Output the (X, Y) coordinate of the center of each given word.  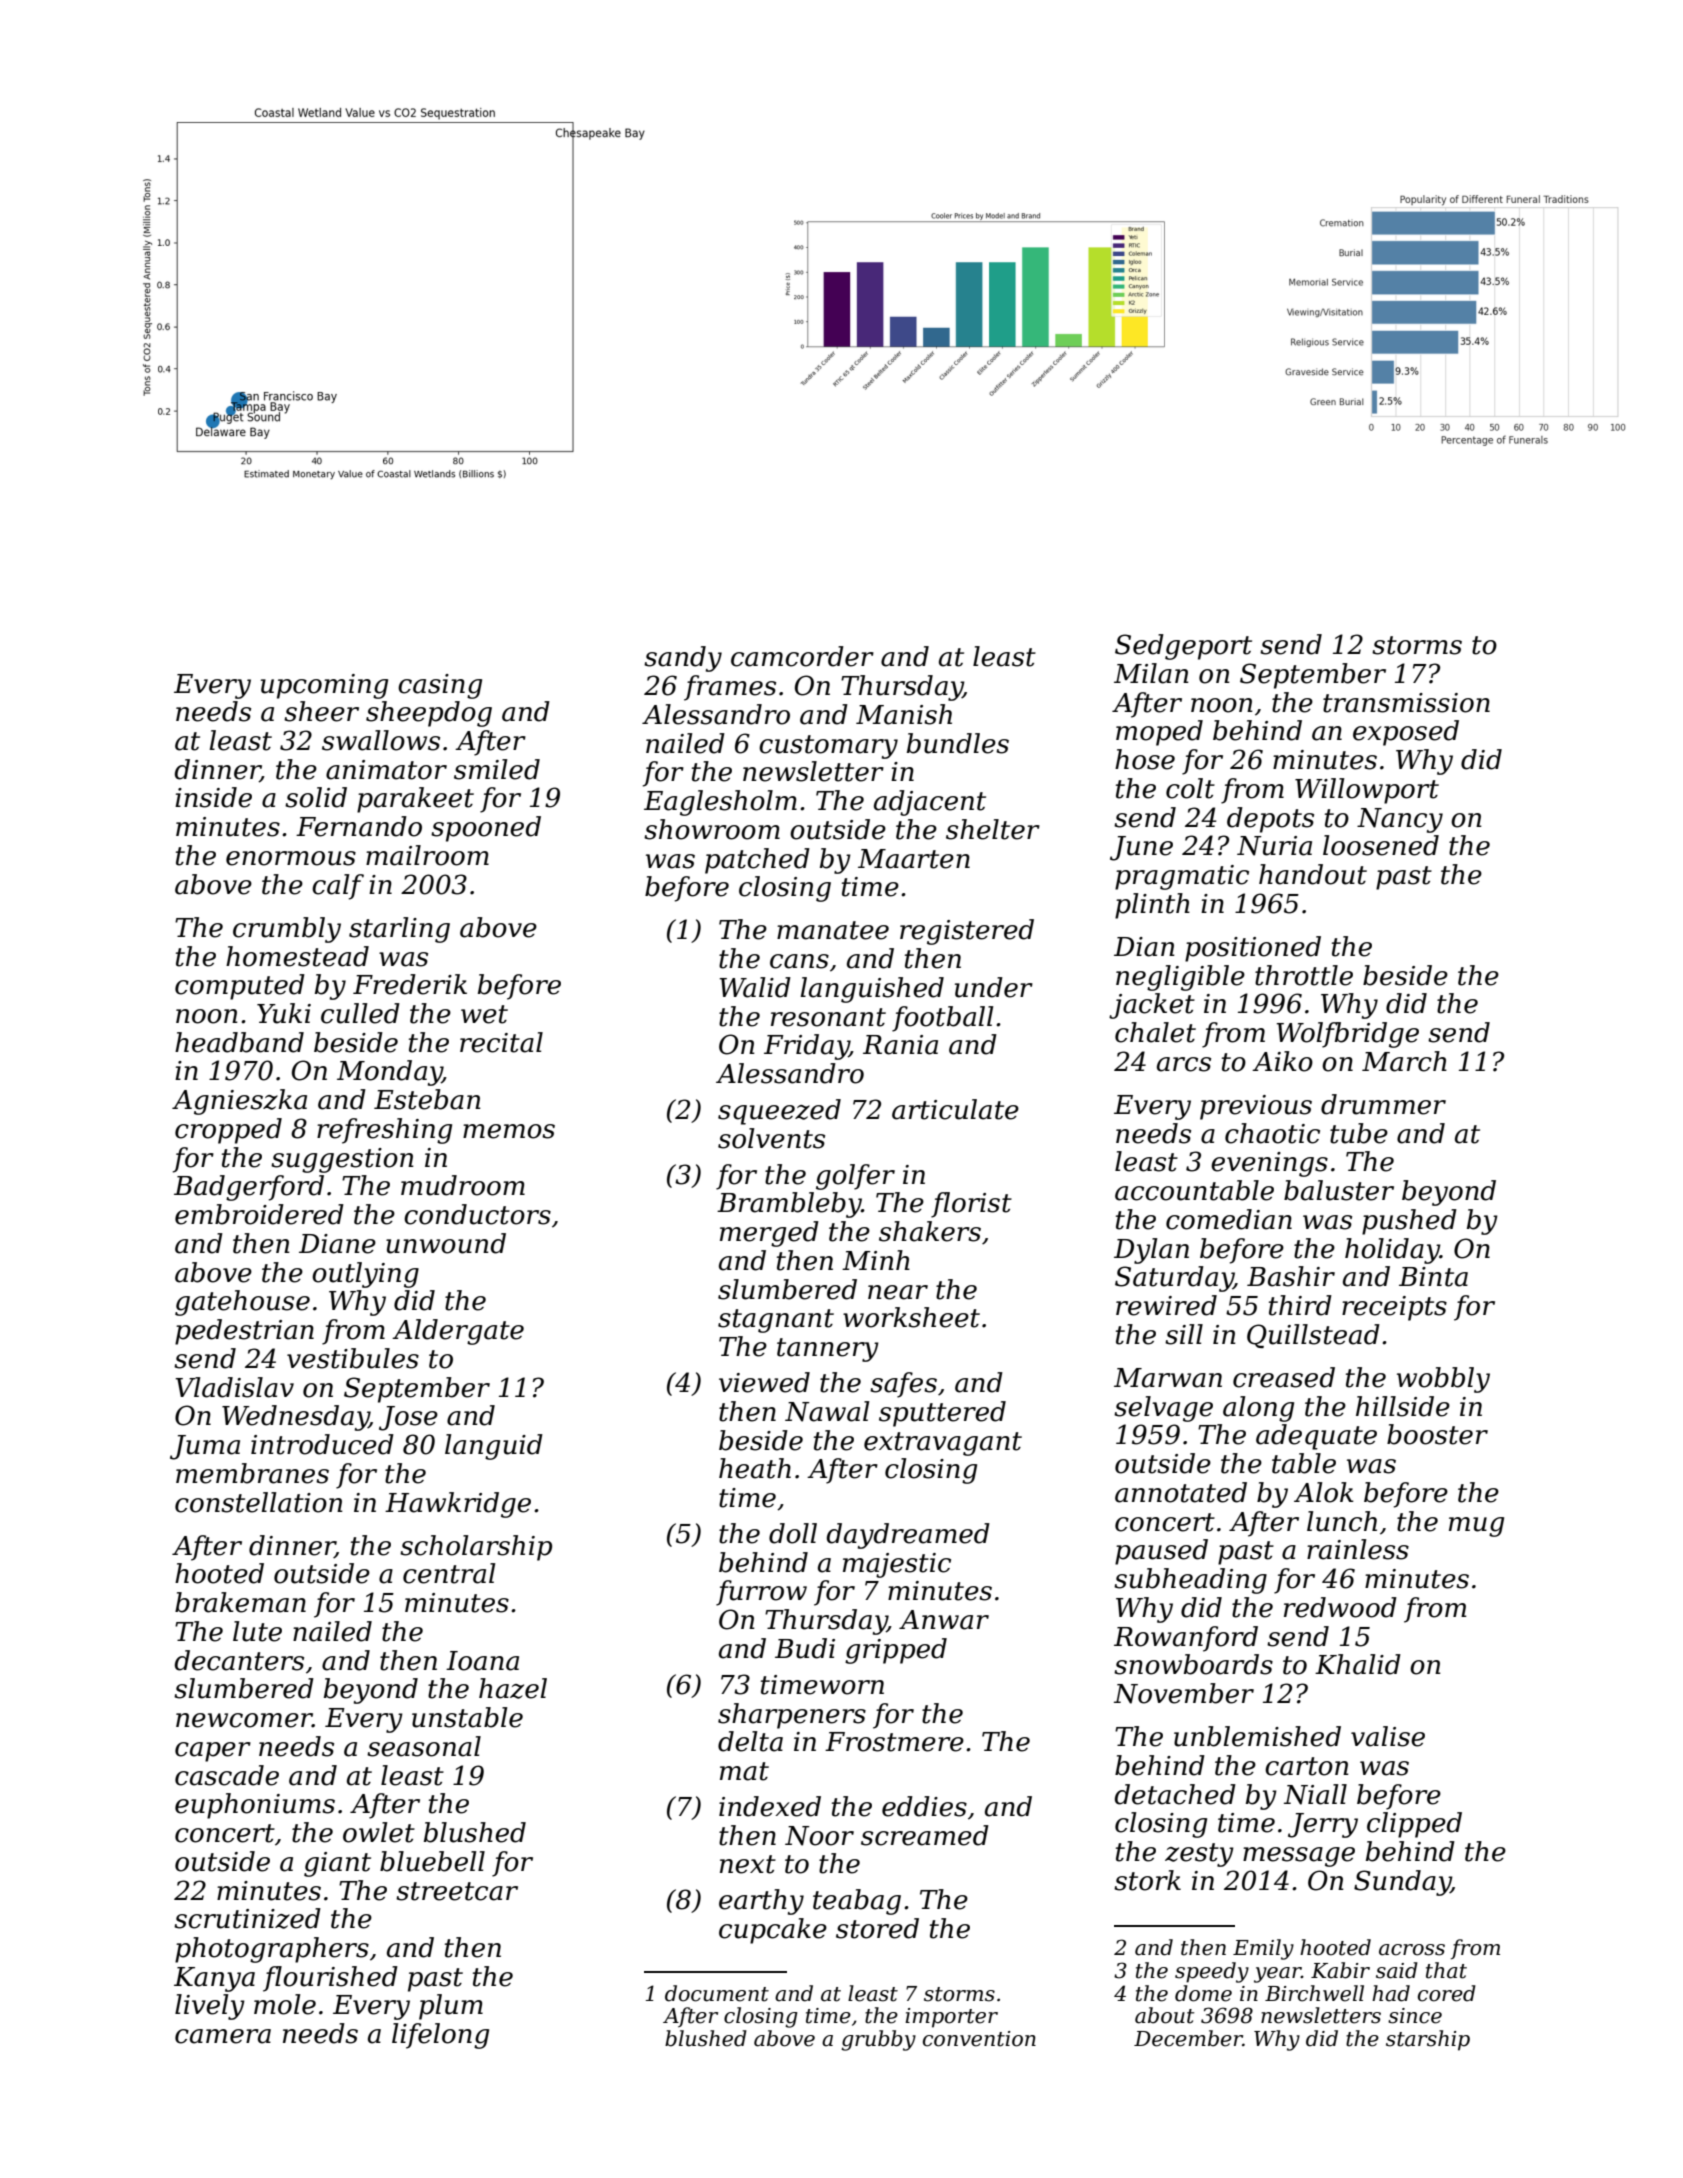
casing (440, 686)
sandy (683, 659)
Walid (755, 987)
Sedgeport (1183, 647)
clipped (1414, 1825)
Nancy (1400, 820)
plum (451, 2007)
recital (501, 1042)
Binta (1433, 1277)
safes (903, 1385)
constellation (259, 1502)
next (748, 1864)
